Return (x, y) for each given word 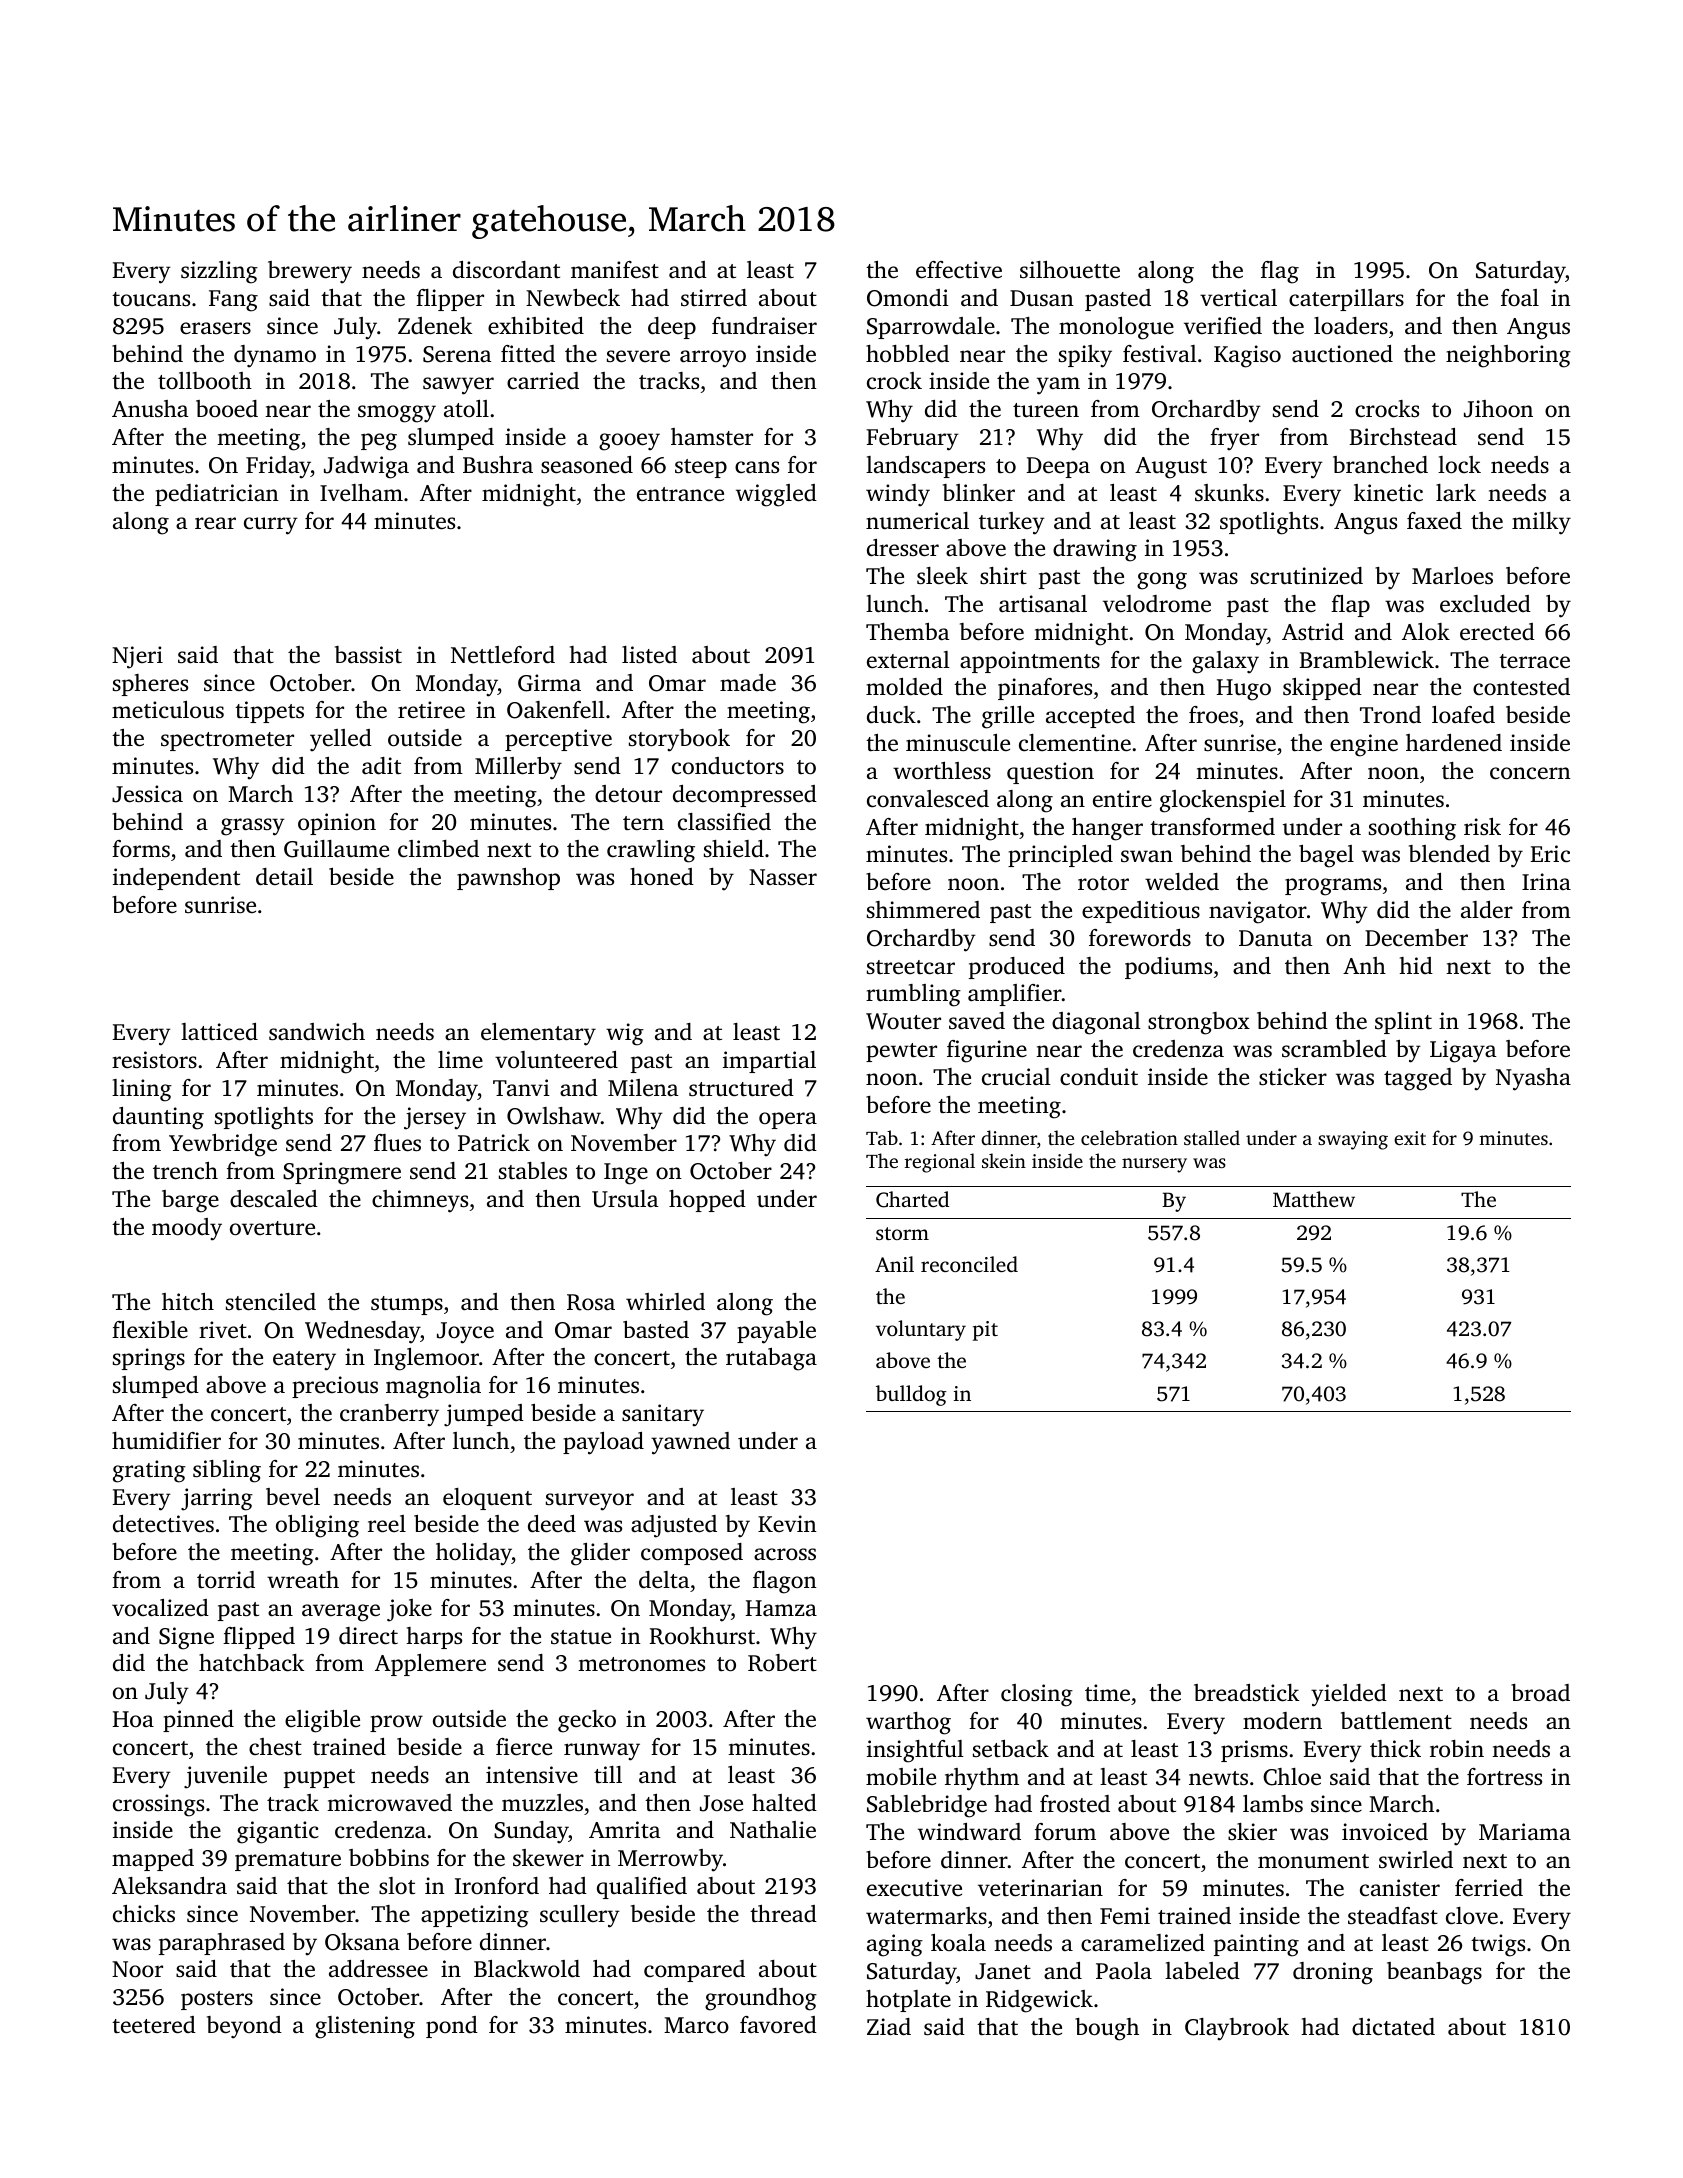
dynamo (275, 356)
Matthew (1314, 1199)
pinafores (1045, 689)
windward (969, 1831)
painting (1256, 1945)
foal (1520, 298)
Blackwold (527, 1969)
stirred (714, 298)
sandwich (317, 1032)
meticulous (168, 710)
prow (396, 1723)
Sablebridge (927, 1806)
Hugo (1243, 690)
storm (902, 1233)
